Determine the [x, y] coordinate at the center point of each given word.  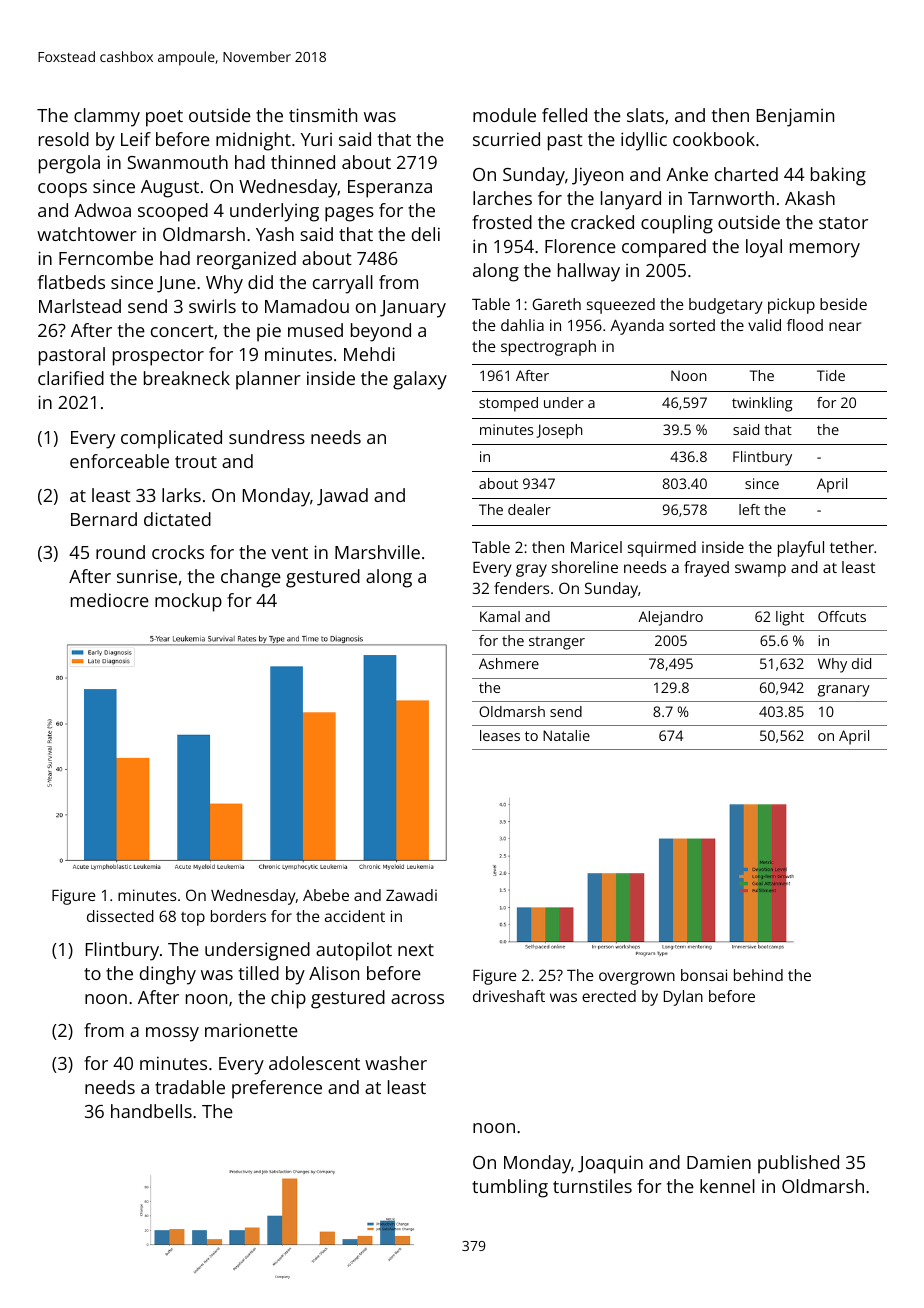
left [749, 509]
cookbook [714, 139]
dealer [529, 509]
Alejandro [670, 618]
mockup [188, 602]
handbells [151, 1111]
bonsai [704, 975]
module [504, 115]
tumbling [510, 1188]
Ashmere [509, 663]
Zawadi [411, 895]
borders [238, 916]
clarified [71, 378]
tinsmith [323, 115]
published [798, 1164]
